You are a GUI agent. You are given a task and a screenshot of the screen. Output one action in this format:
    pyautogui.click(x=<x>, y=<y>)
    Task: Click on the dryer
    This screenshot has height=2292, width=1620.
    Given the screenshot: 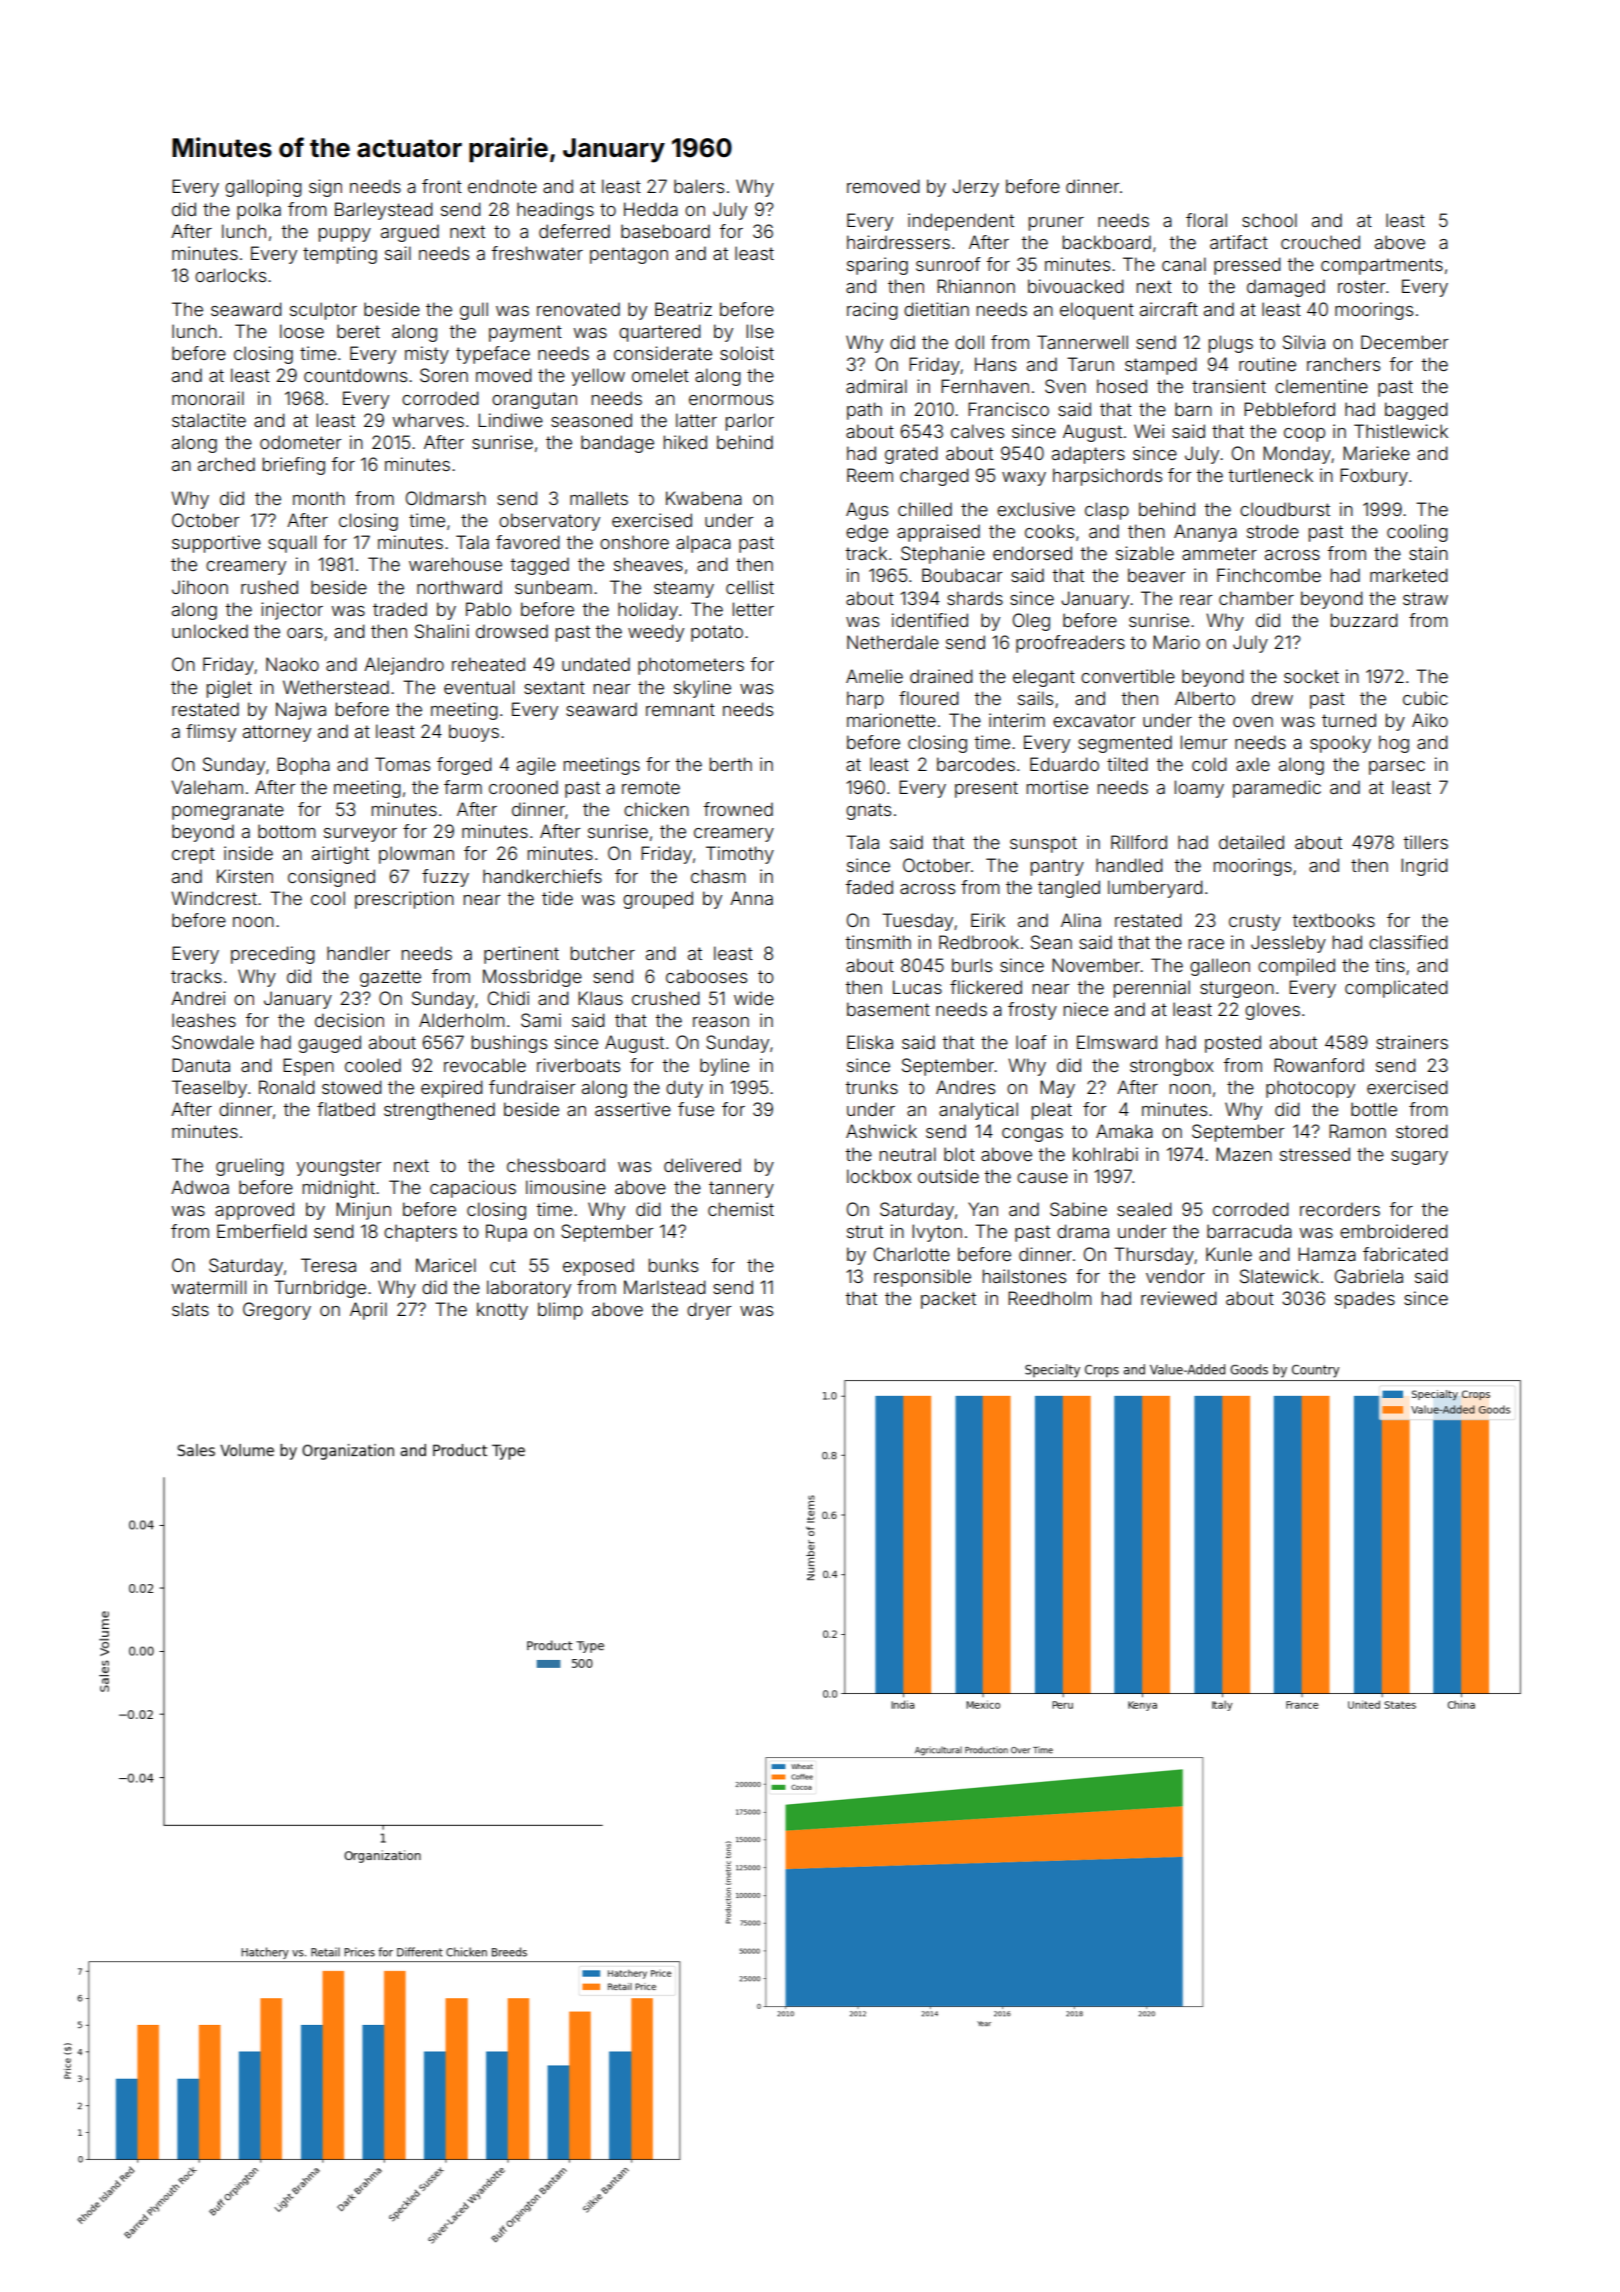 What is the action you would take?
    pyautogui.click(x=709, y=1311)
